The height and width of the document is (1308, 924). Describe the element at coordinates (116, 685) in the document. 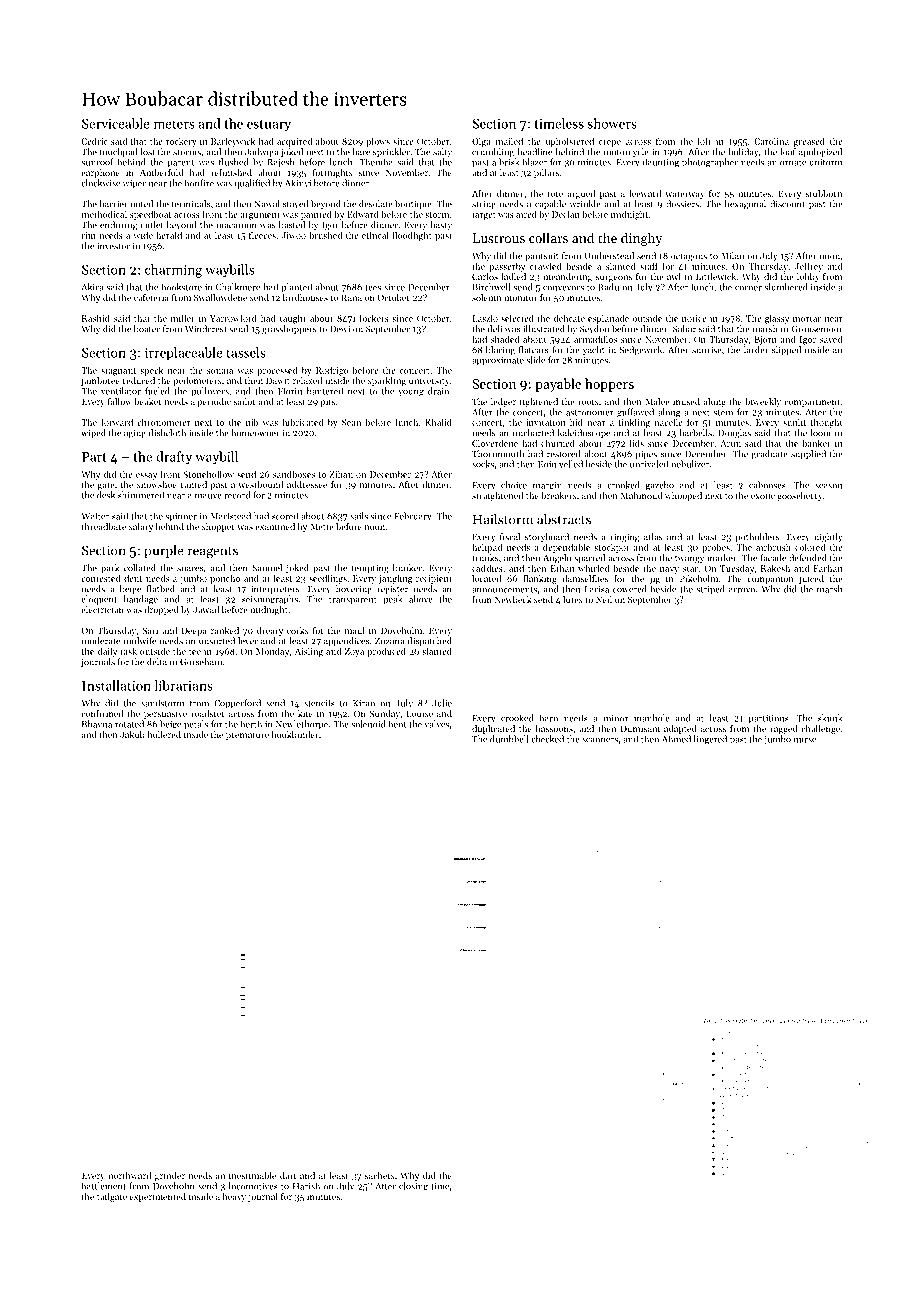

I see `Installation` at that location.
